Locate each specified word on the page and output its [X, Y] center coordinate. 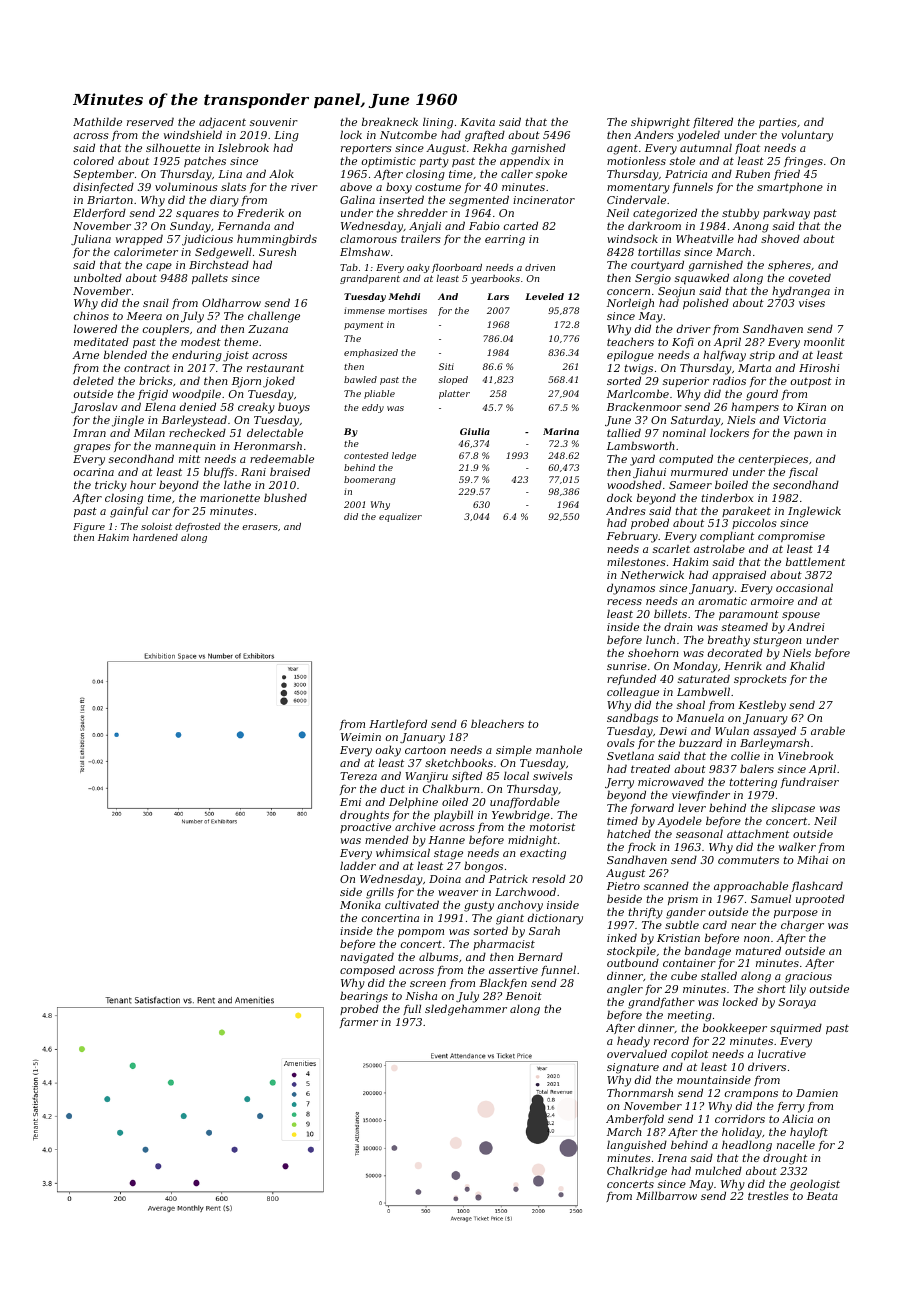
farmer [359, 1023]
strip [762, 356]
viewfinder [701, 795]
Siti [446, 366]
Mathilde [97, 121]
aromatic [722, 601]
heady [633, 1042]
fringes [803, 162]
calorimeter [146, 251]
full [412, 1009]
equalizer [400, 517]
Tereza [358, 776]
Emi [350, 802]
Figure [89, 527]
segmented [479, 201]
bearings [364, 997]
